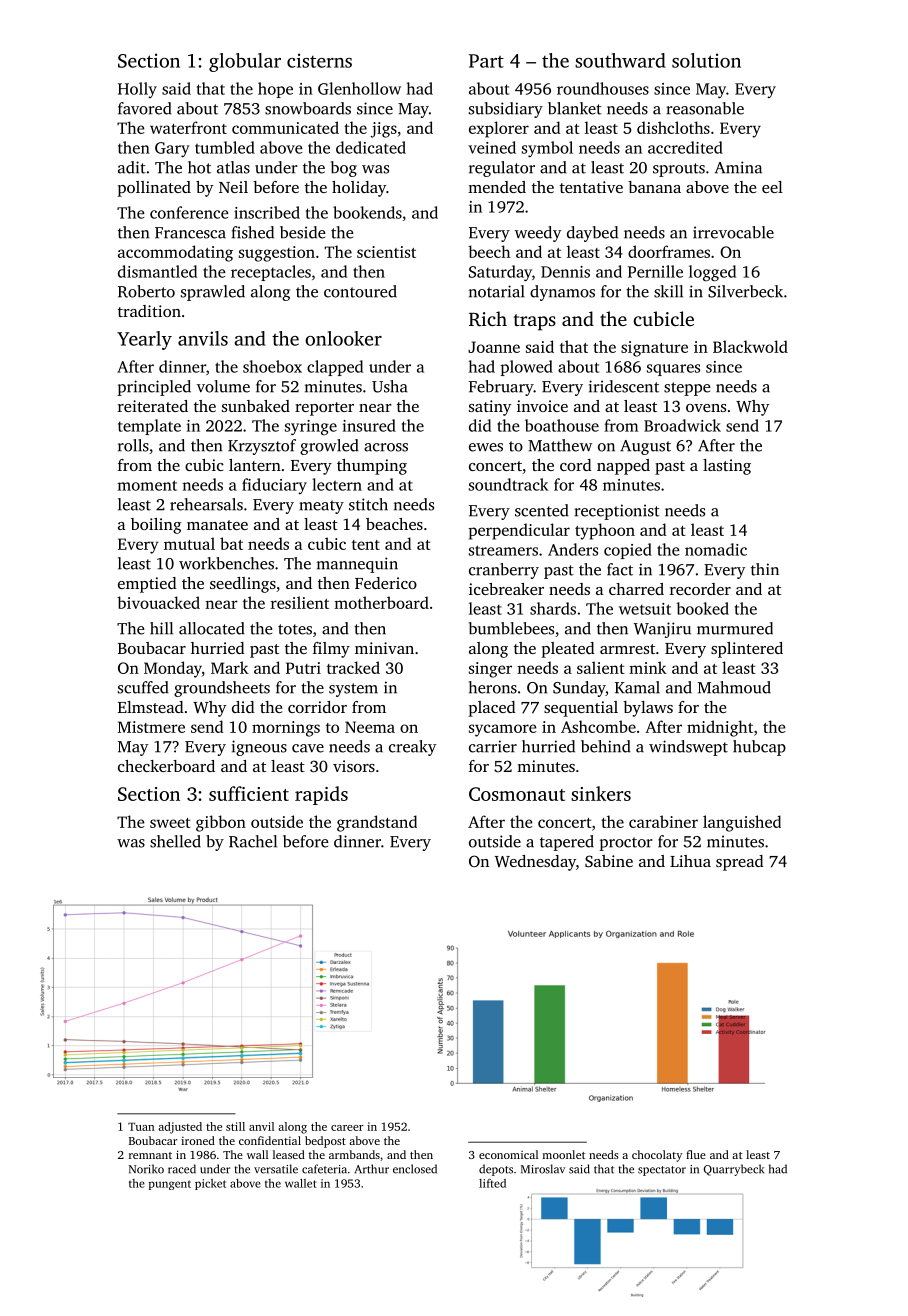  Describe the element at coordinates (668, 291) in the page. I see `skill` at that location.
